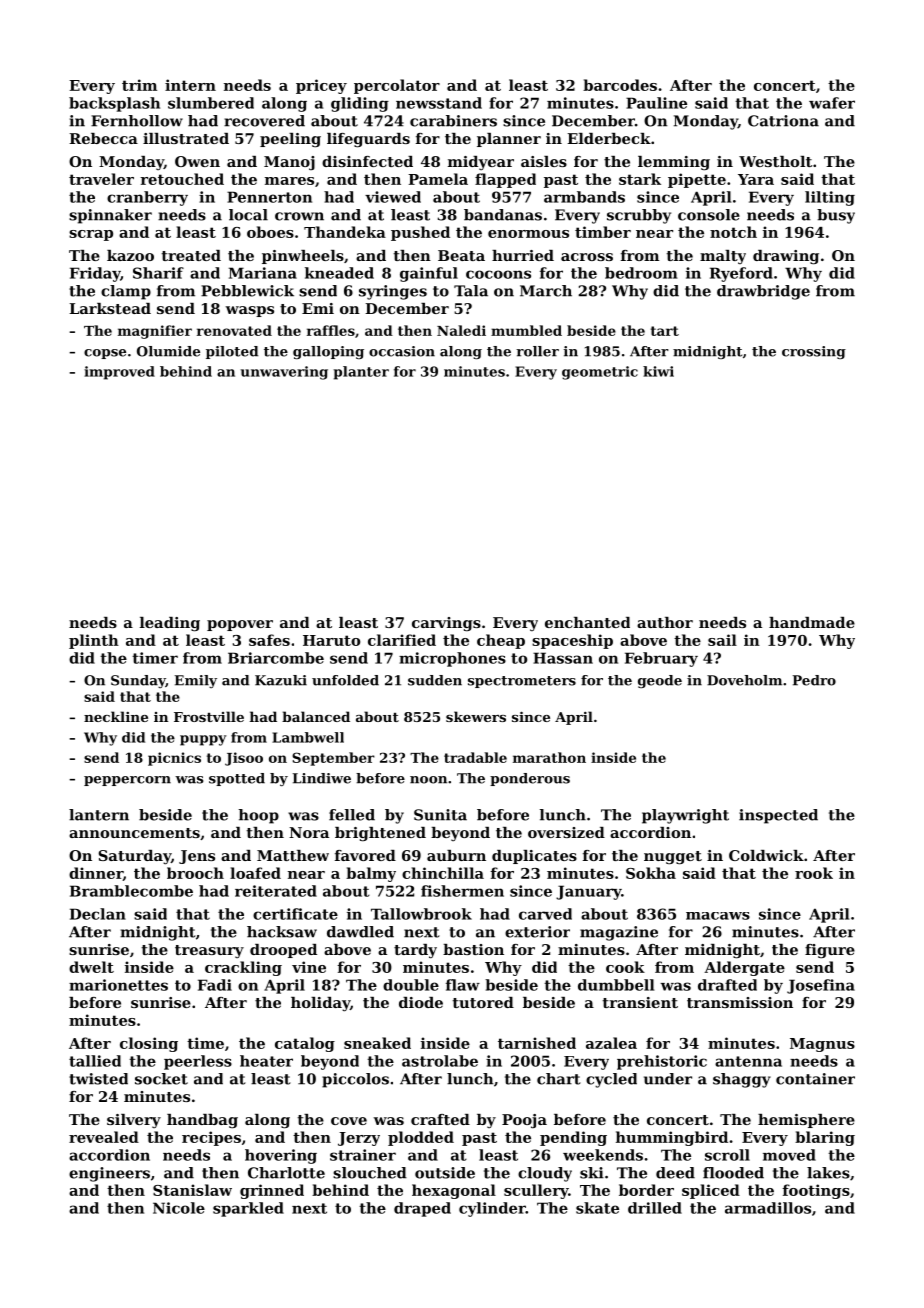 The width and height of the document is (924, 1308). I want to click on crossing, so click(814, 352).
